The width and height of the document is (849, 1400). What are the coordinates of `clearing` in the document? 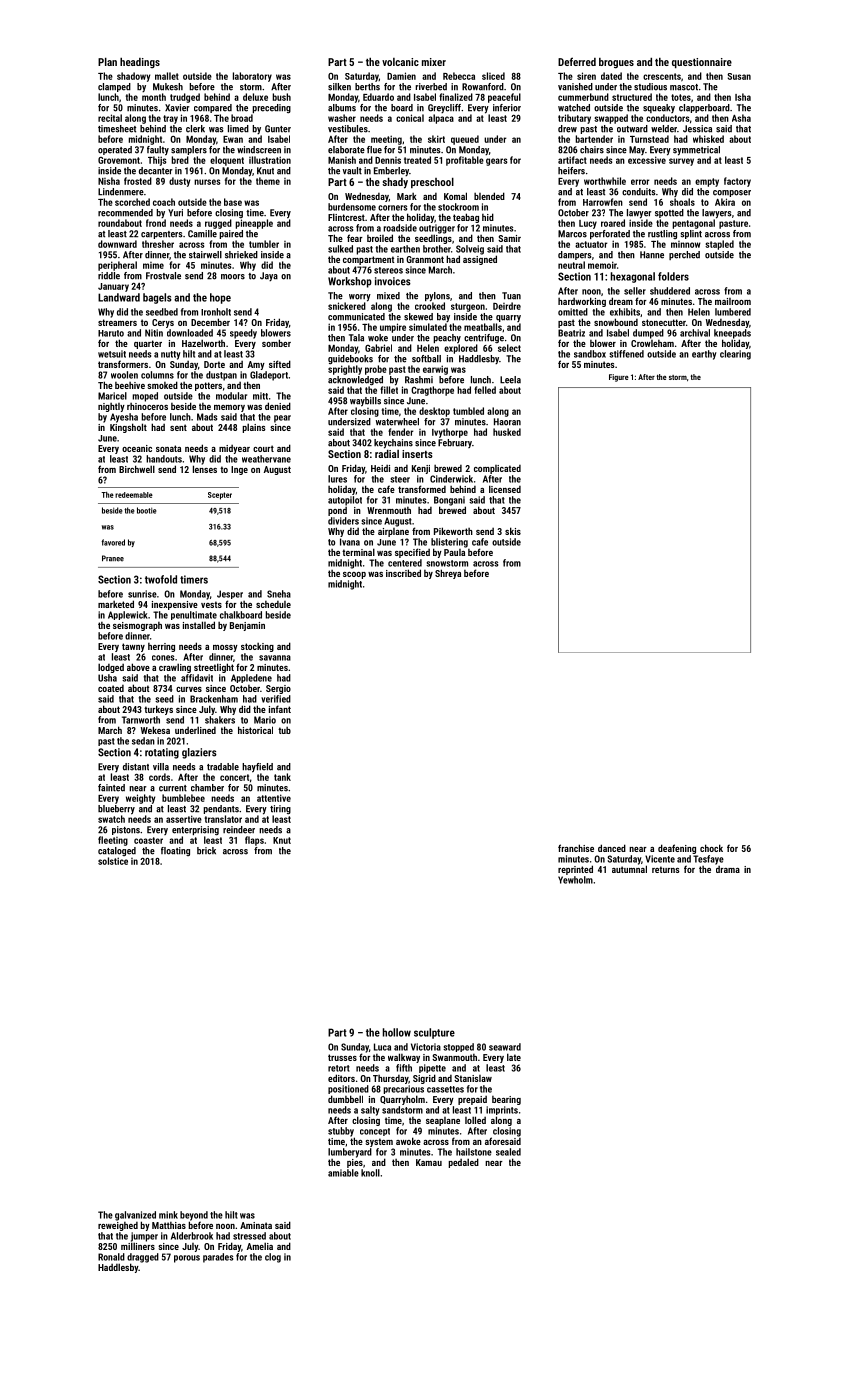 It's located at (735, 355).
